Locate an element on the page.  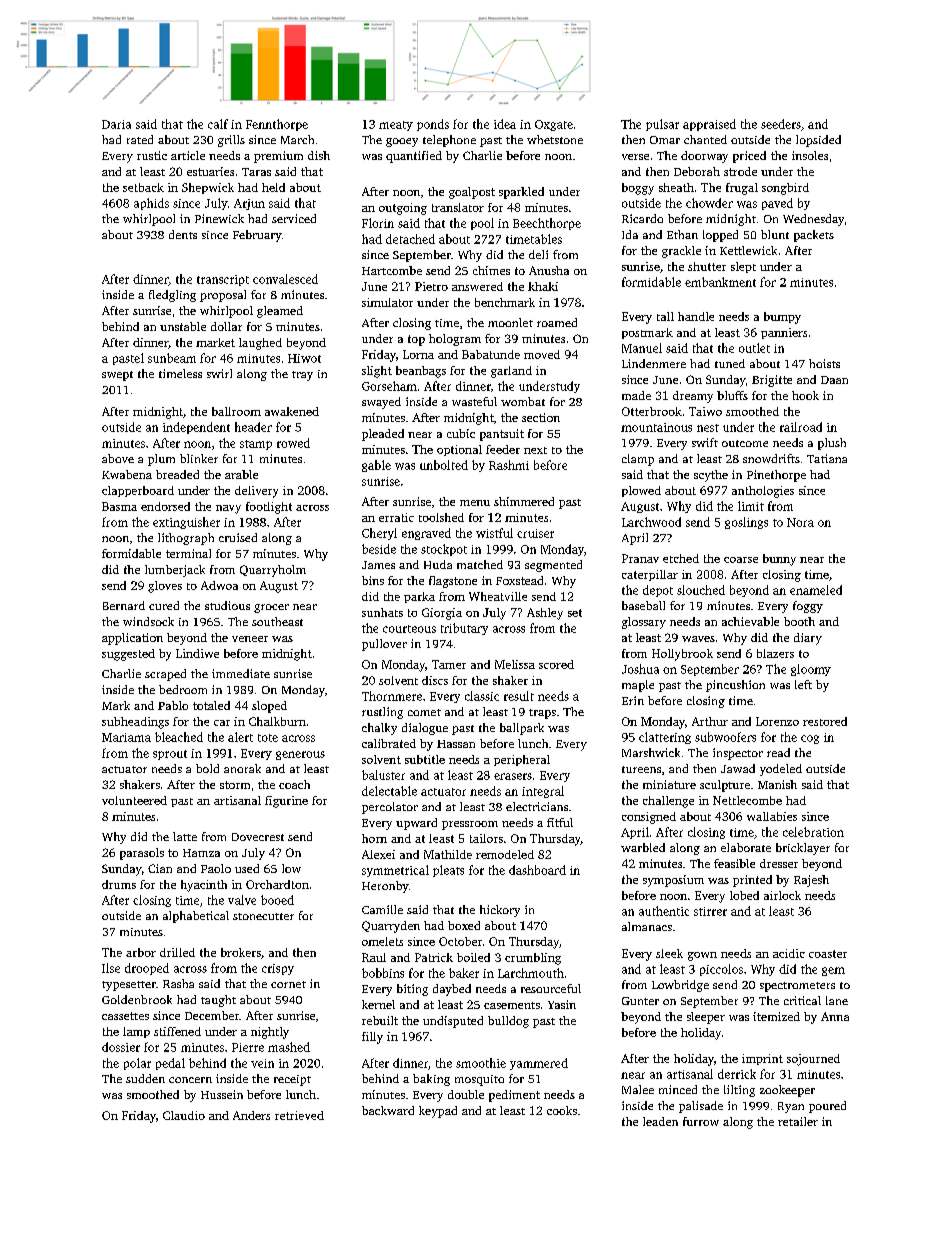
pulsar is located at coordinates (662, 125).
